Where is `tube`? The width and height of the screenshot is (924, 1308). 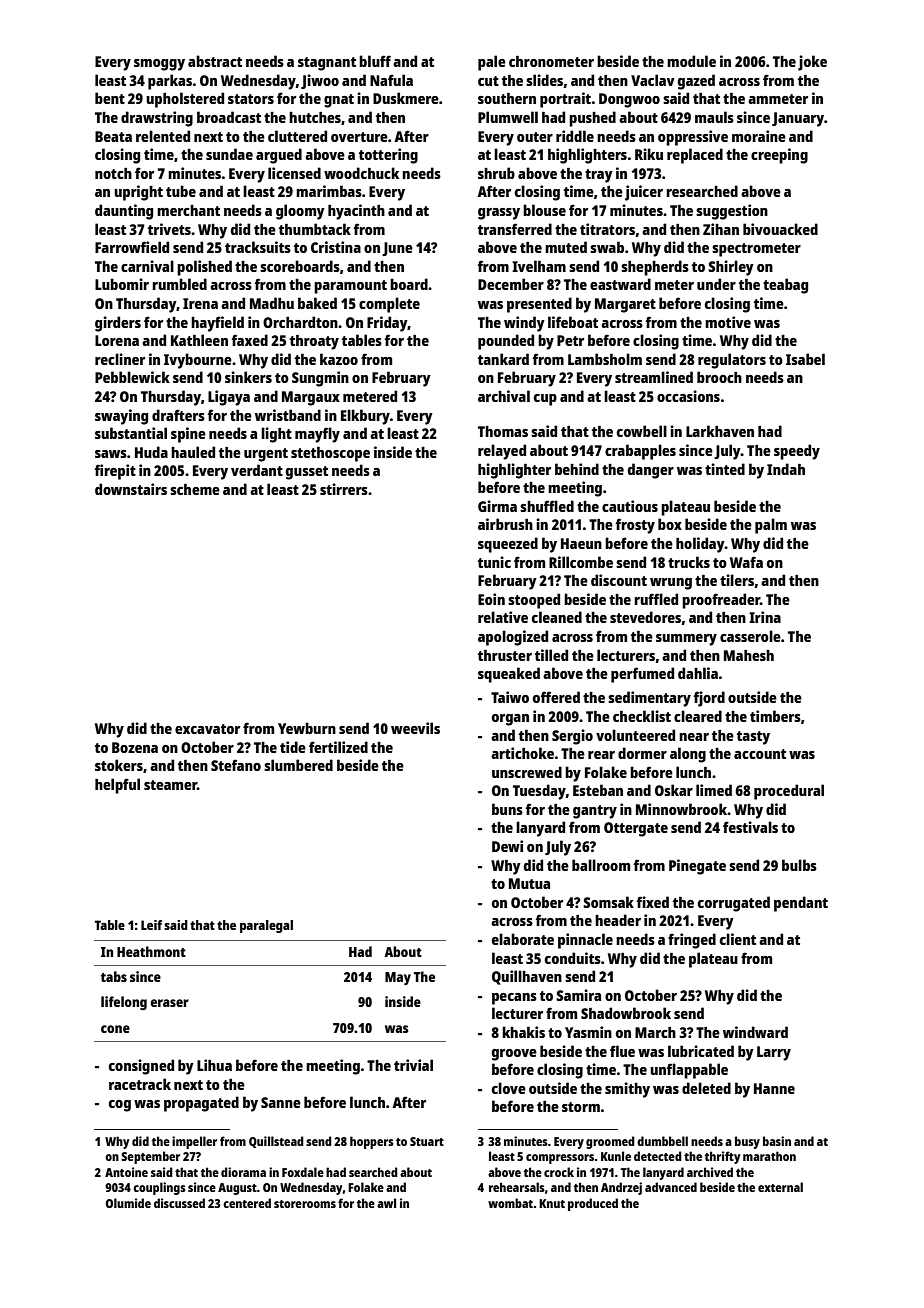
tube is located at coordinates (181, 191).
